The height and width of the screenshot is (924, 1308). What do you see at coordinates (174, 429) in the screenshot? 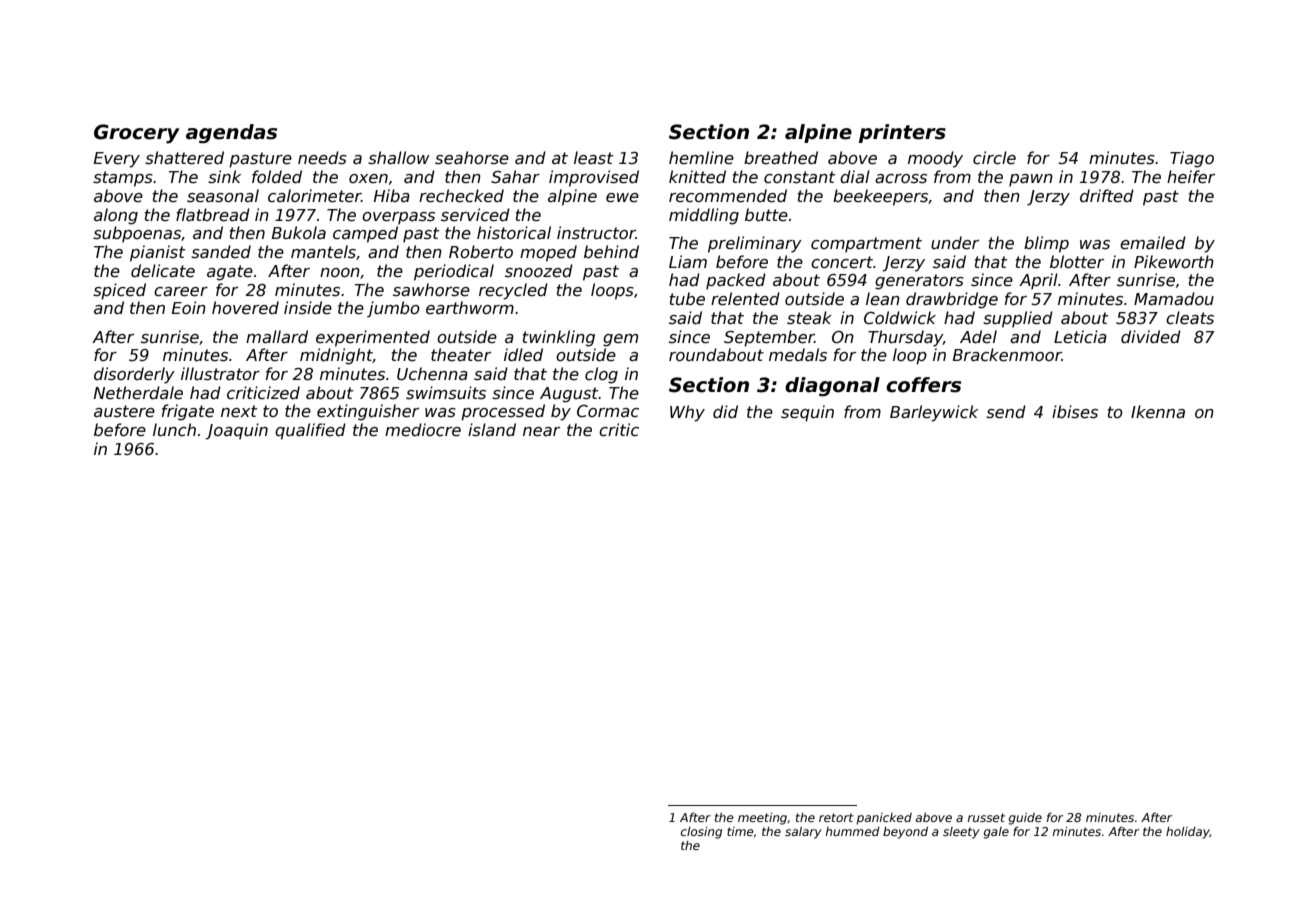
I see `lunch` at bounding box center [174, 429].
